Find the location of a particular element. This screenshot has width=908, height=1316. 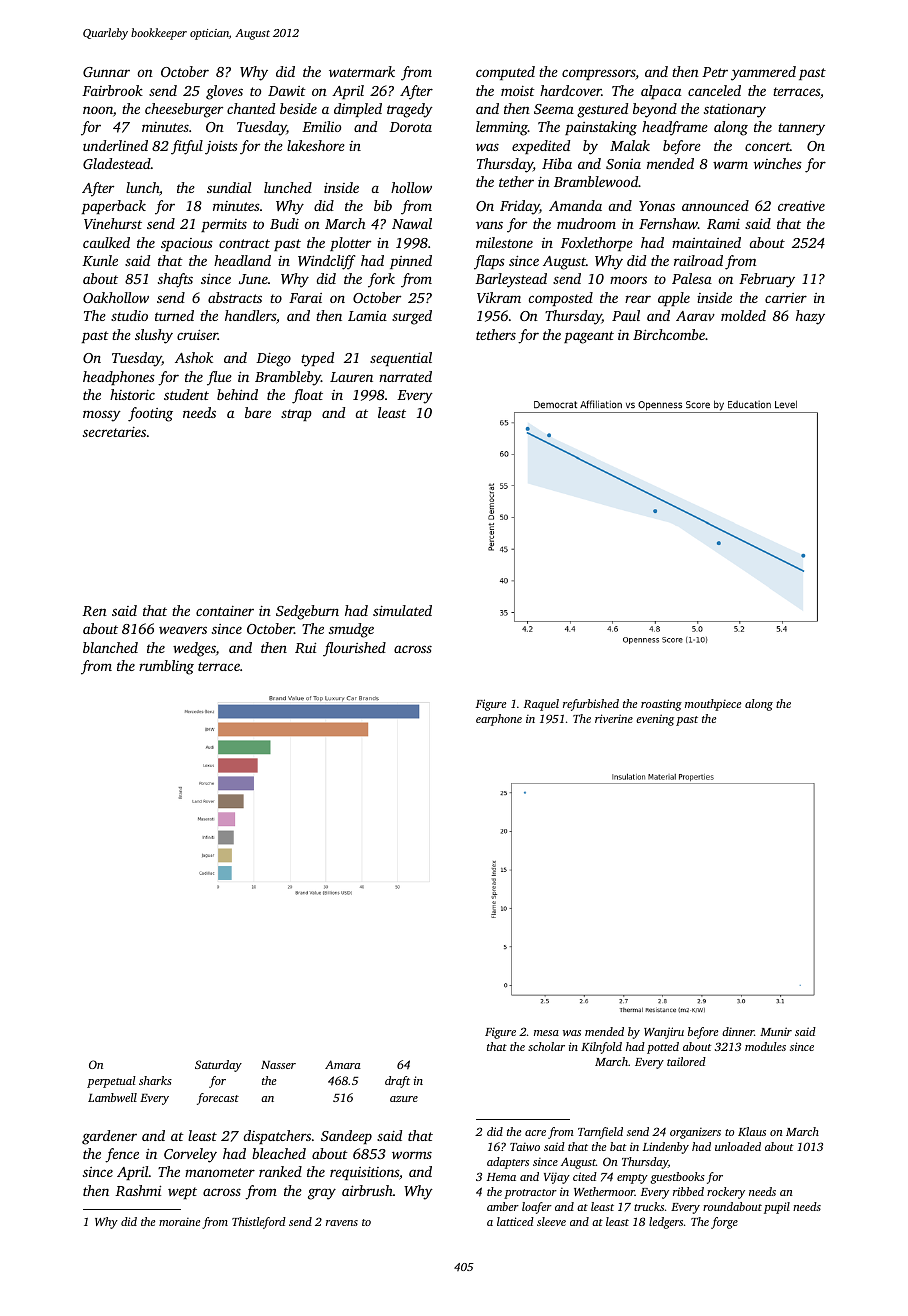

compressors is located at coordinates (599, 74).
